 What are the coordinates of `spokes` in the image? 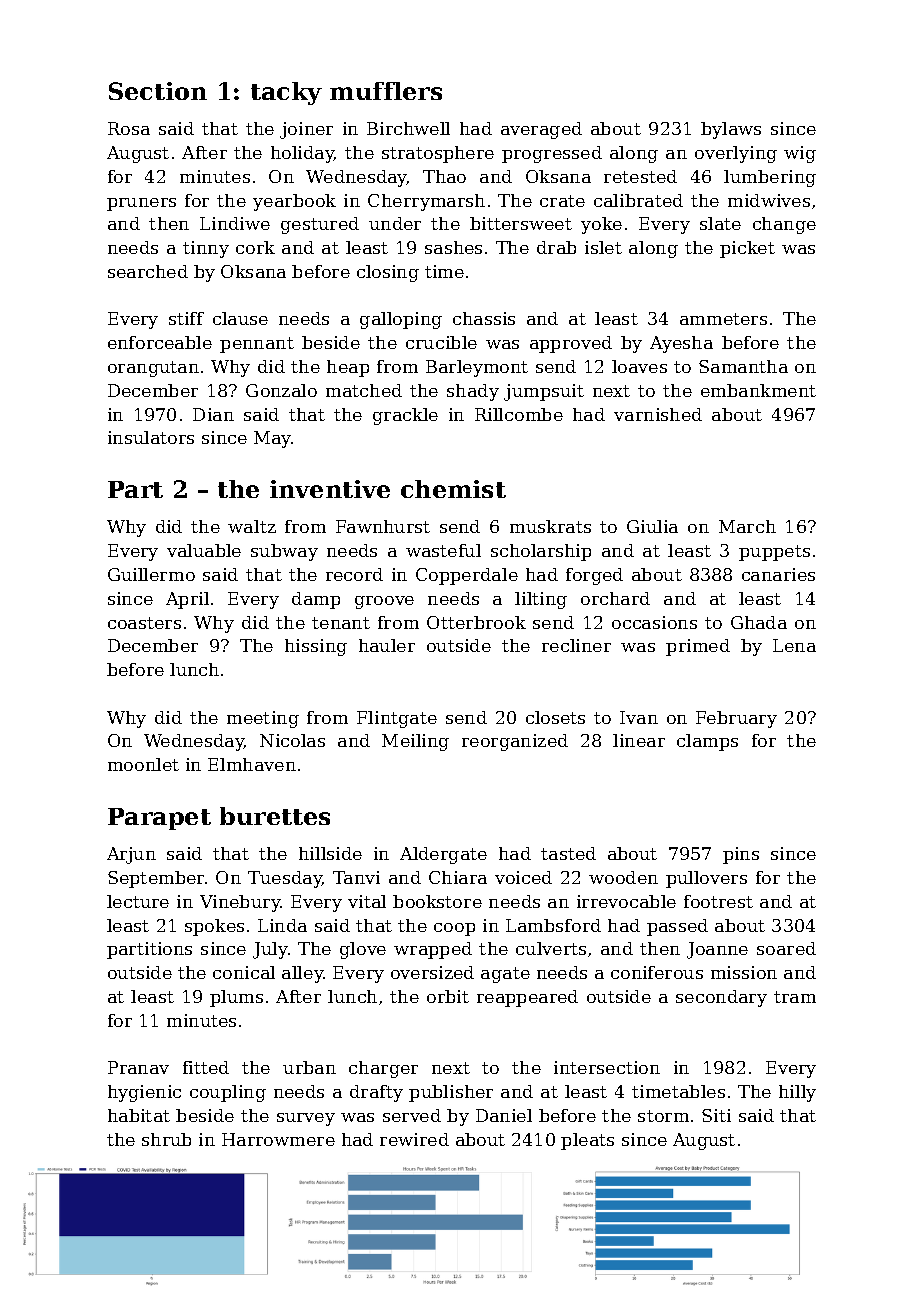 It's located at (214, 927).
